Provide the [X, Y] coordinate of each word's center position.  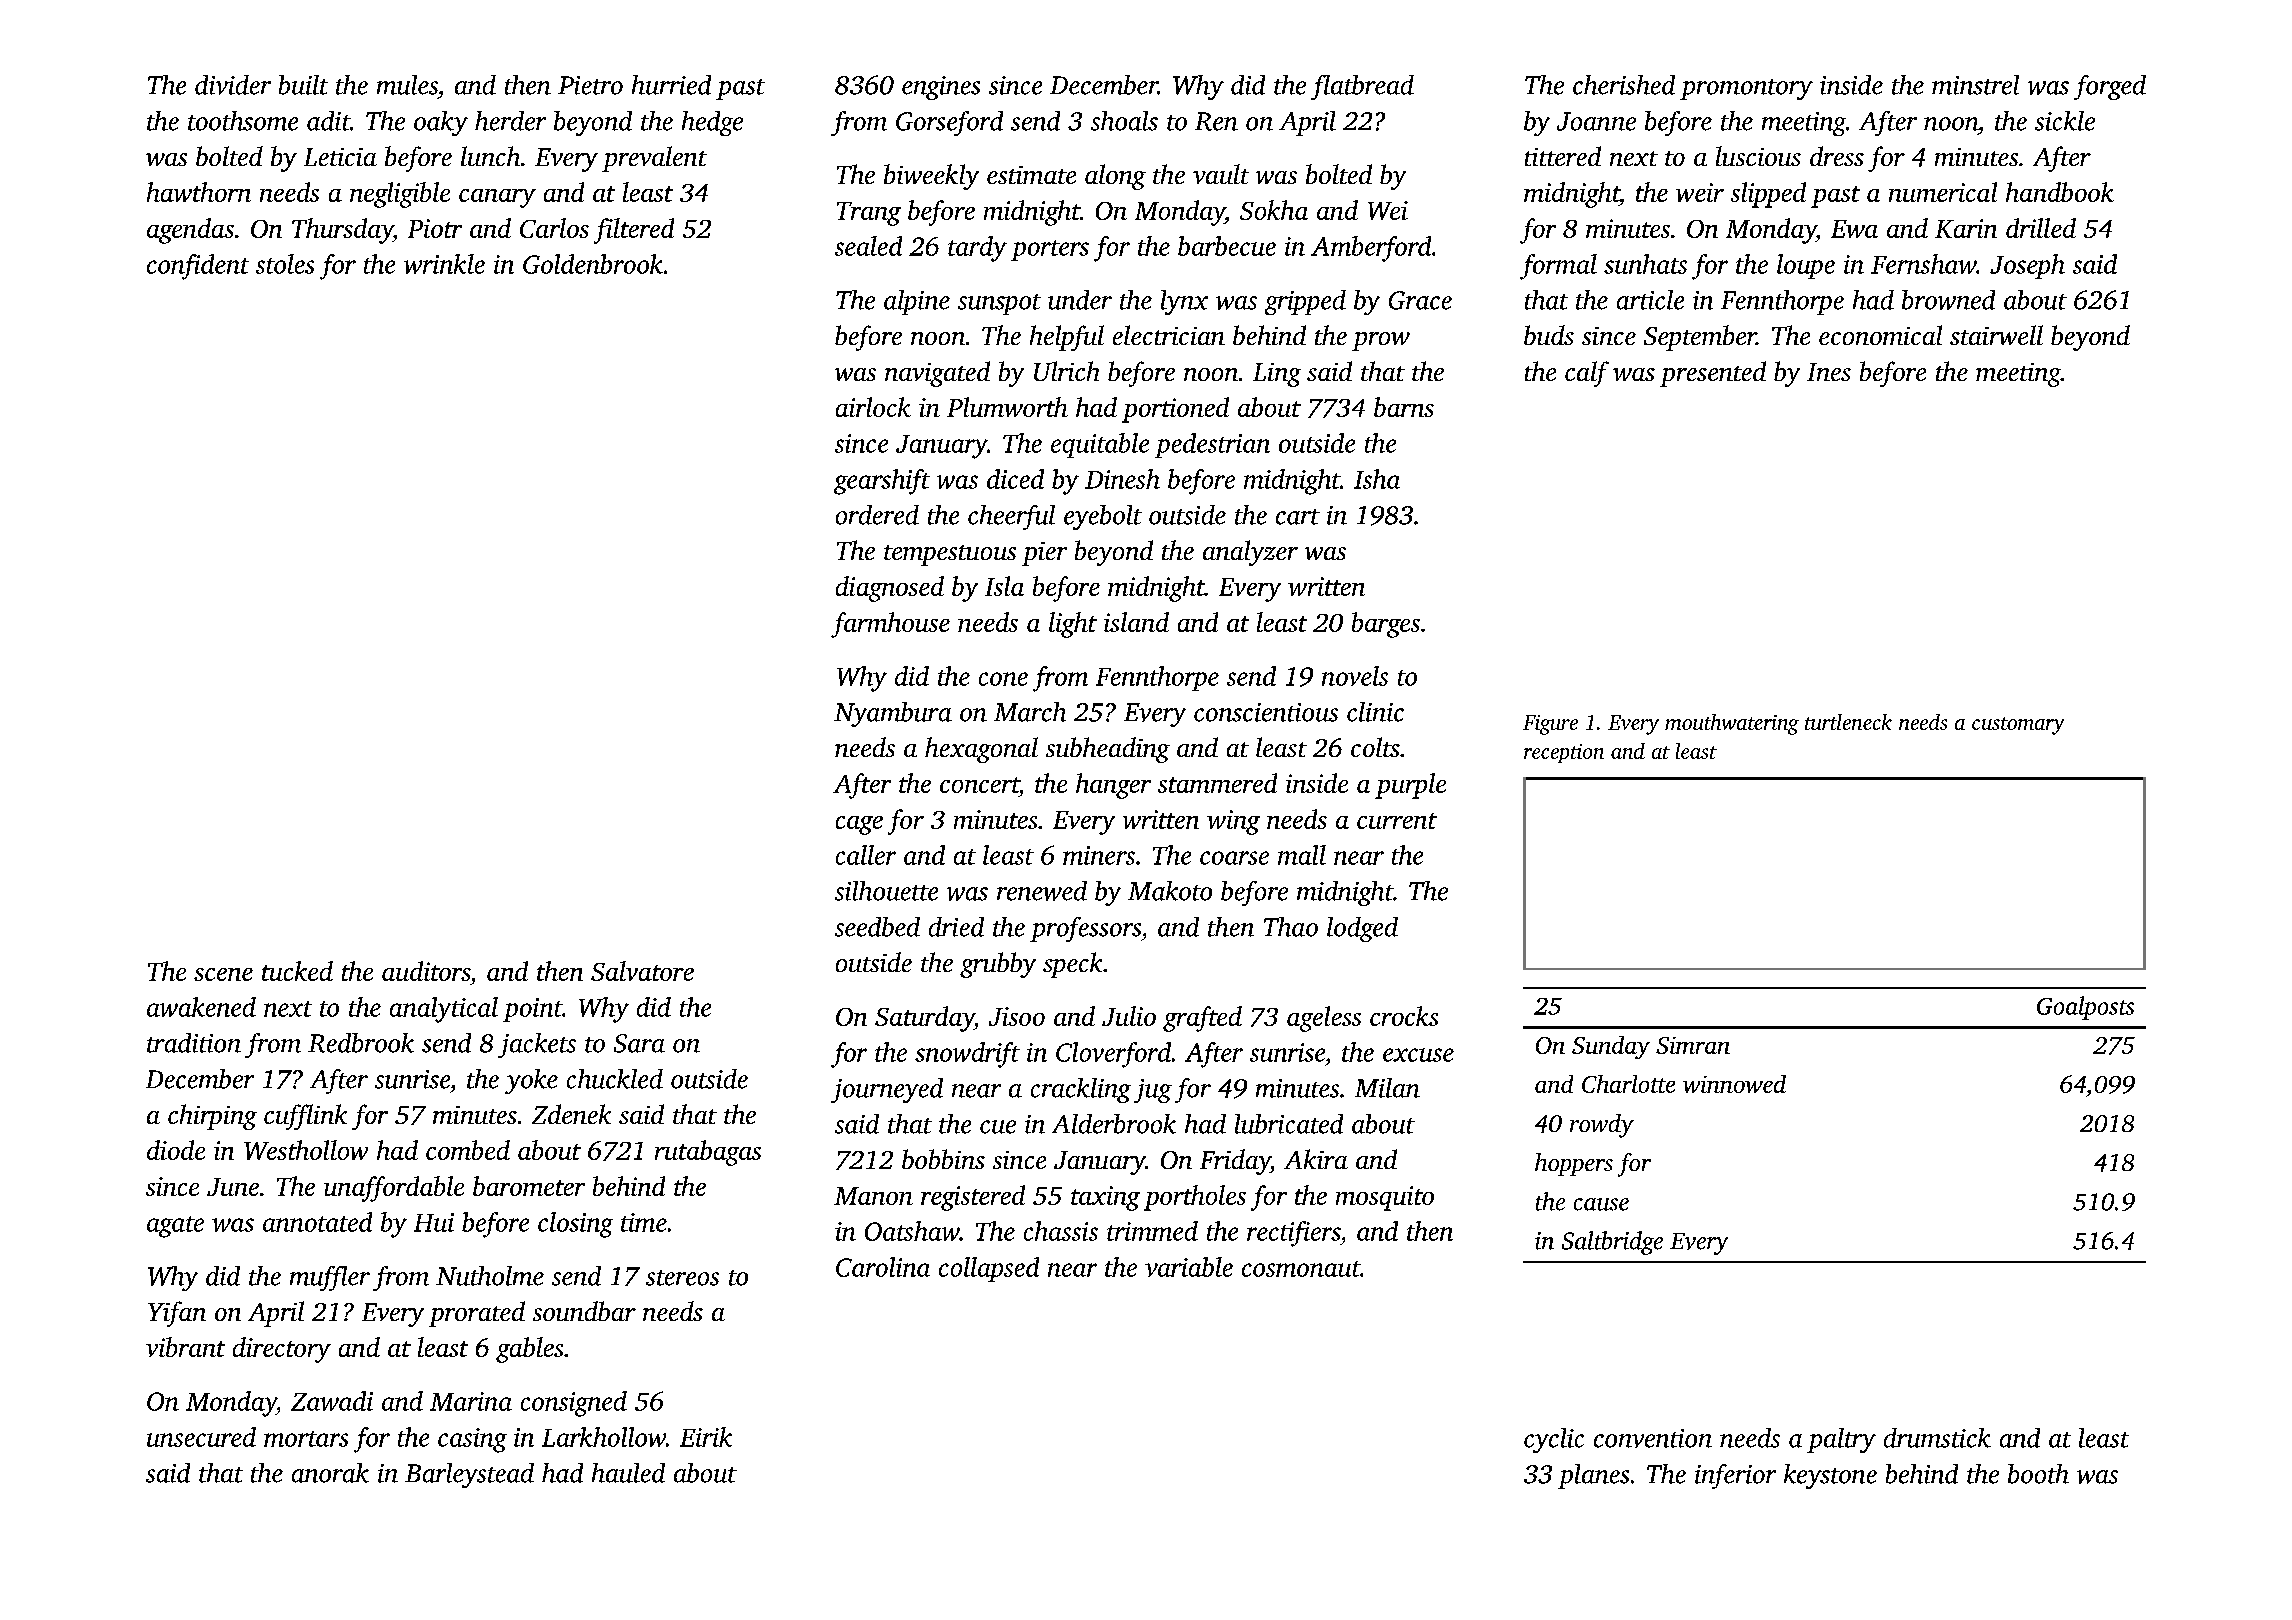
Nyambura [893, 714]
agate [175, 1227]
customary [2018, 726]
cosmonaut [1301, 1269]
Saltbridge [1612, 1243]
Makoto [1170, 891]
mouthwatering [1732, 724]
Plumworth [1007, 407]
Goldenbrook [593, 264]
